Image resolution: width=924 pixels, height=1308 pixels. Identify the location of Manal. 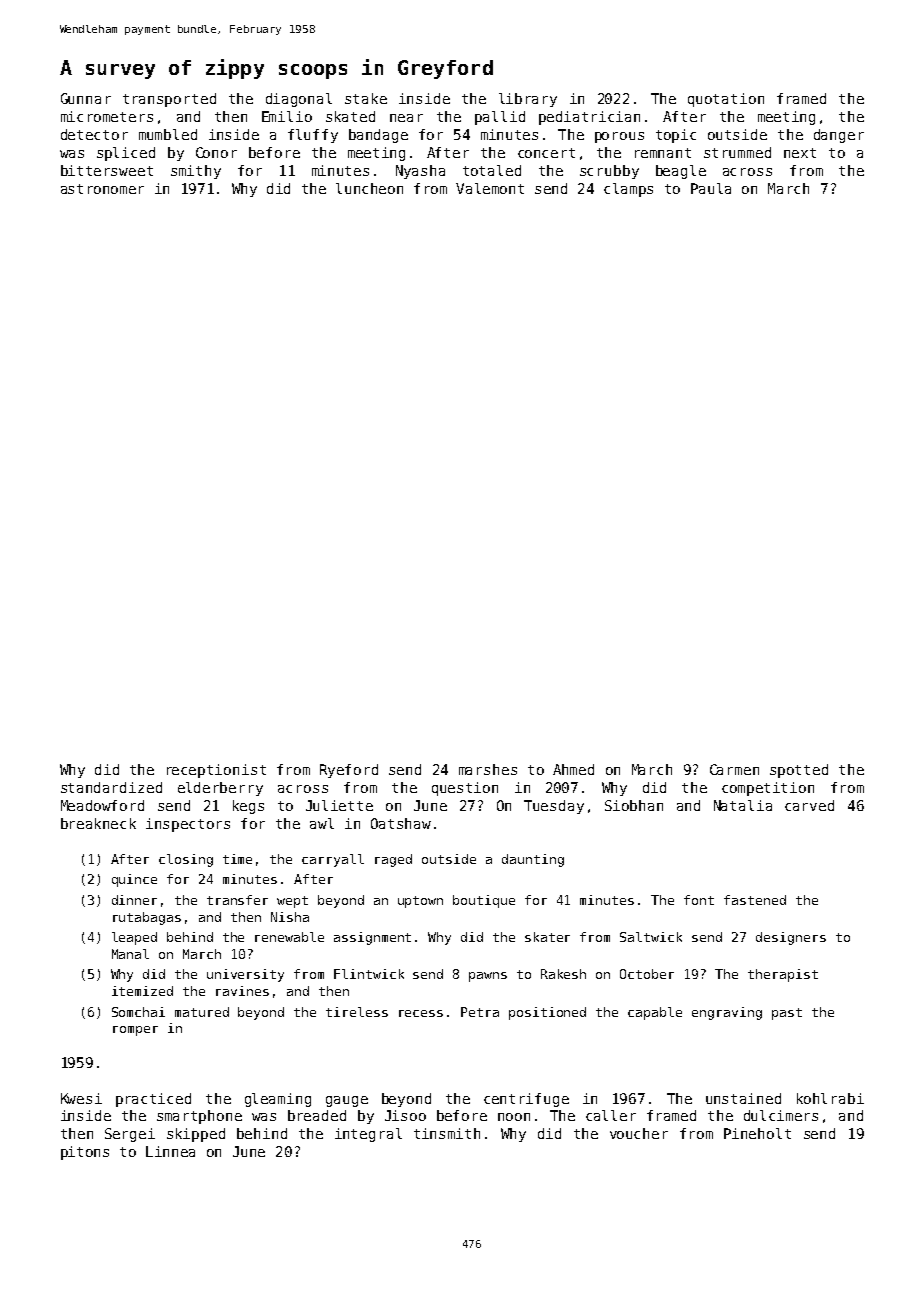
(130, 954).
